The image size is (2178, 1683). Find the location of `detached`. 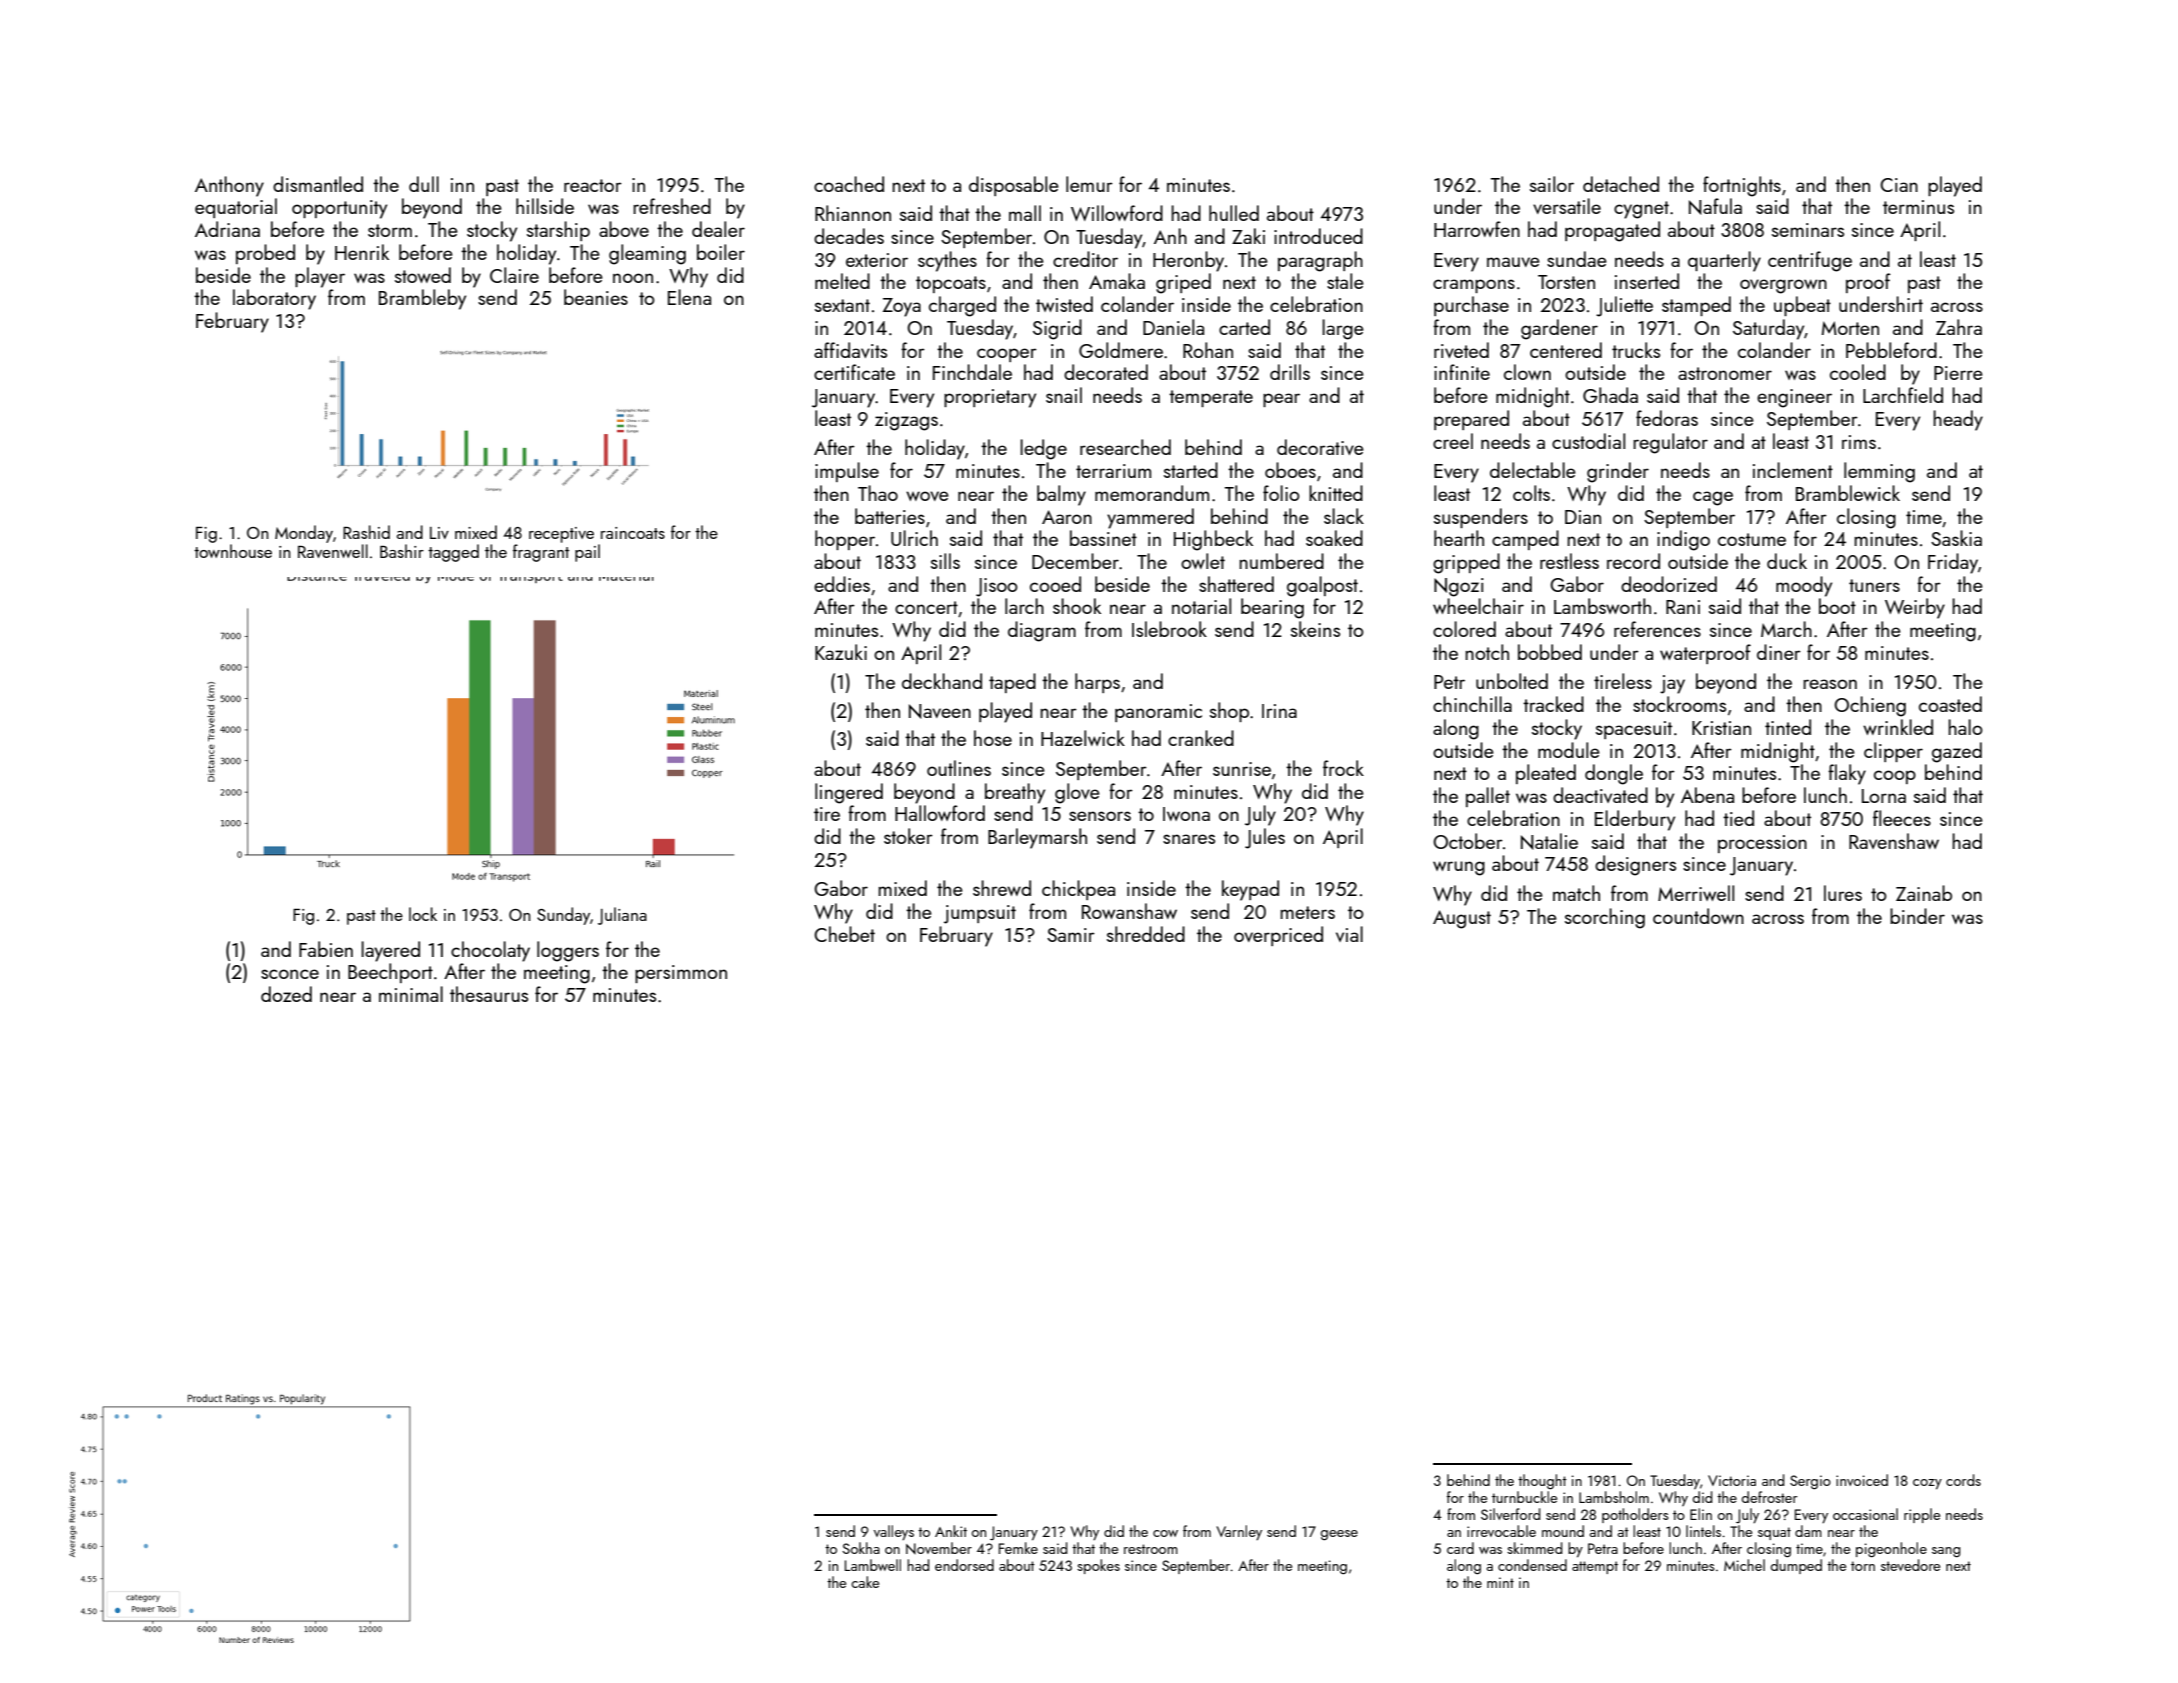

detached is located at coordinates (1621, 184).
